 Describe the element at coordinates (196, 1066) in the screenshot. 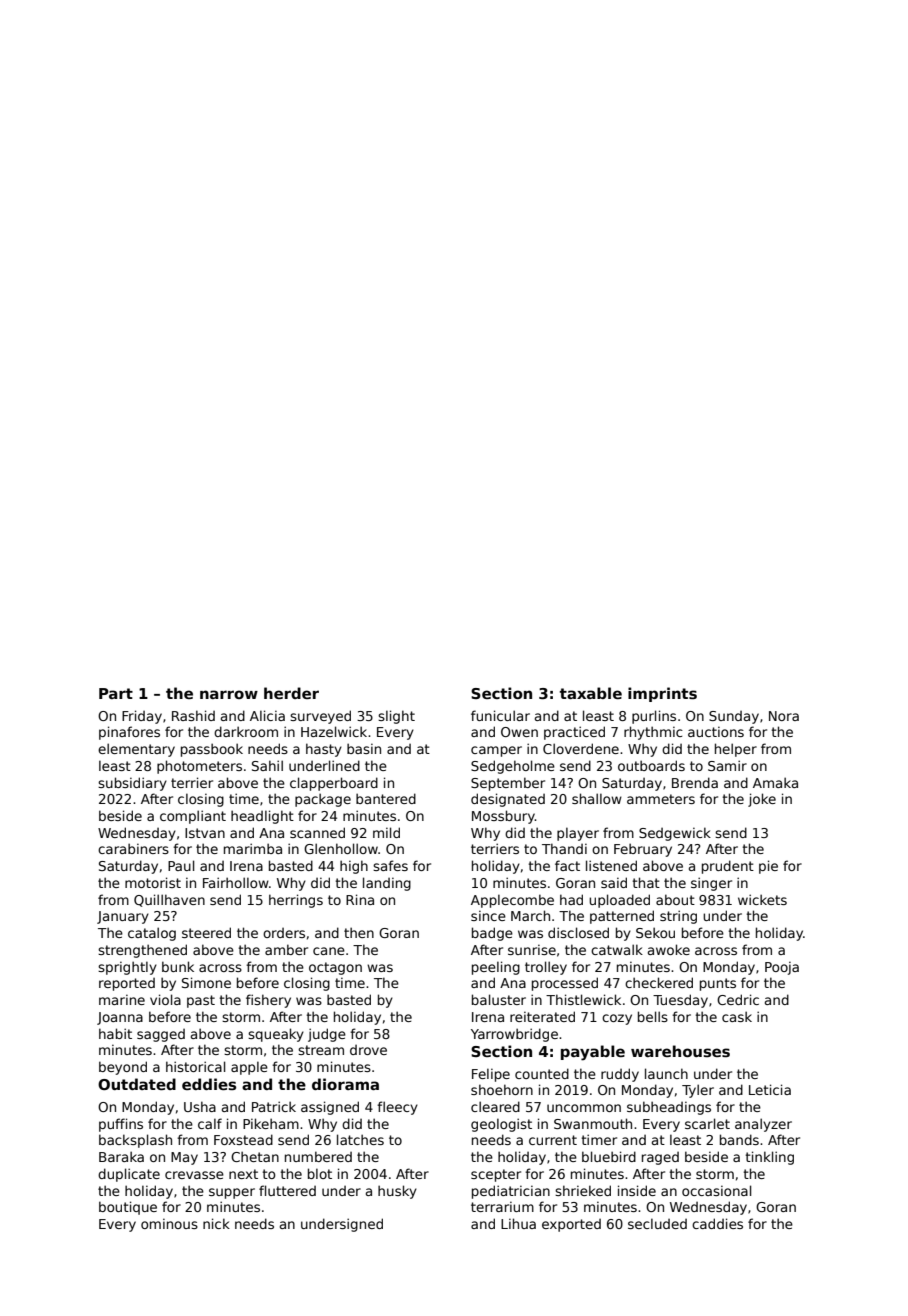

I see `historical` at that location.
